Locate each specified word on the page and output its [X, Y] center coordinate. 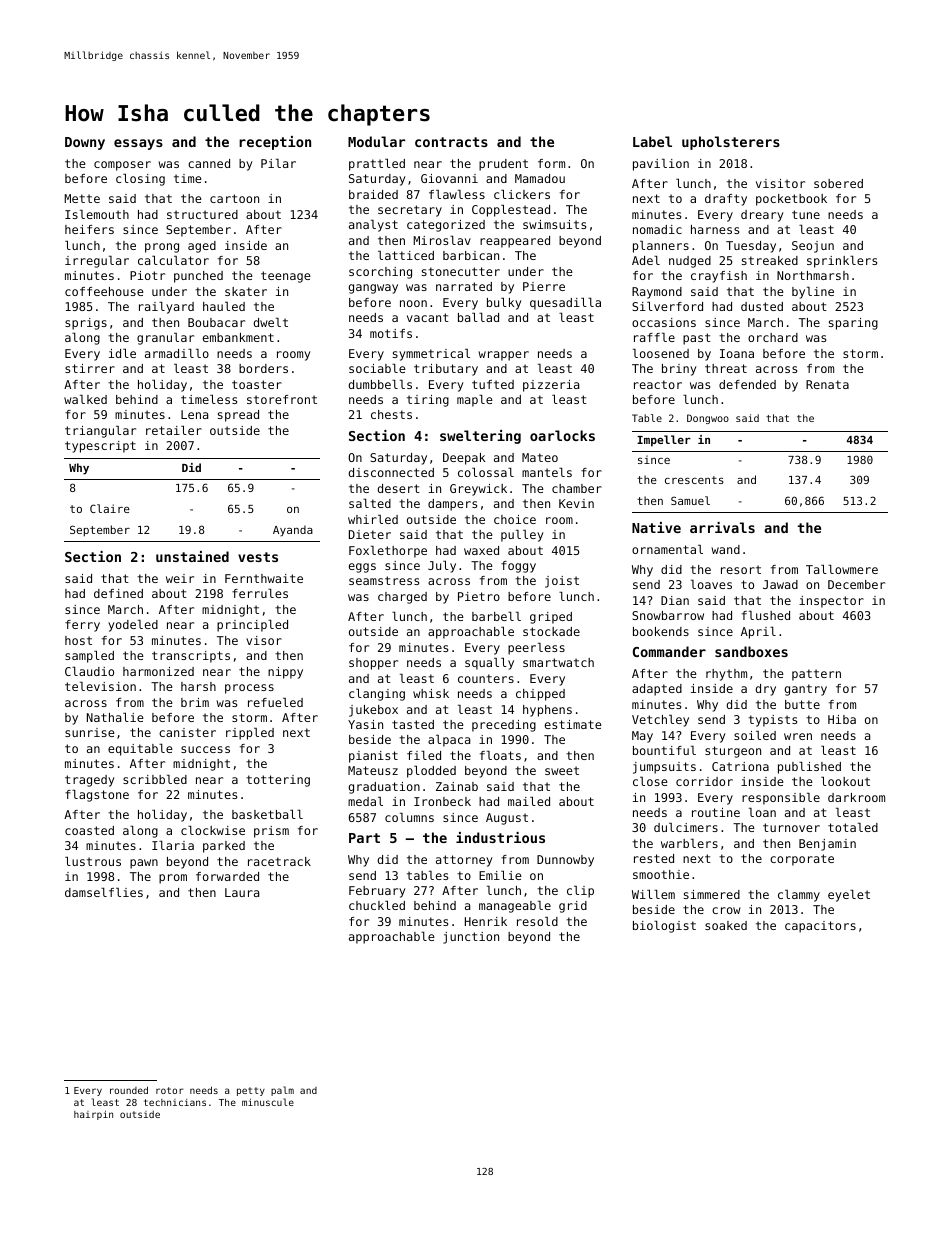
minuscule [268, 1102]
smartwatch [558, 662]
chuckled [377, 905]
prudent [503, 165]
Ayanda [293, 531]
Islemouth [97, 214]
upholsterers [731, 143]
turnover [791, 827]
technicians [175, 1102]
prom [173, 879]
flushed [766, 615]
